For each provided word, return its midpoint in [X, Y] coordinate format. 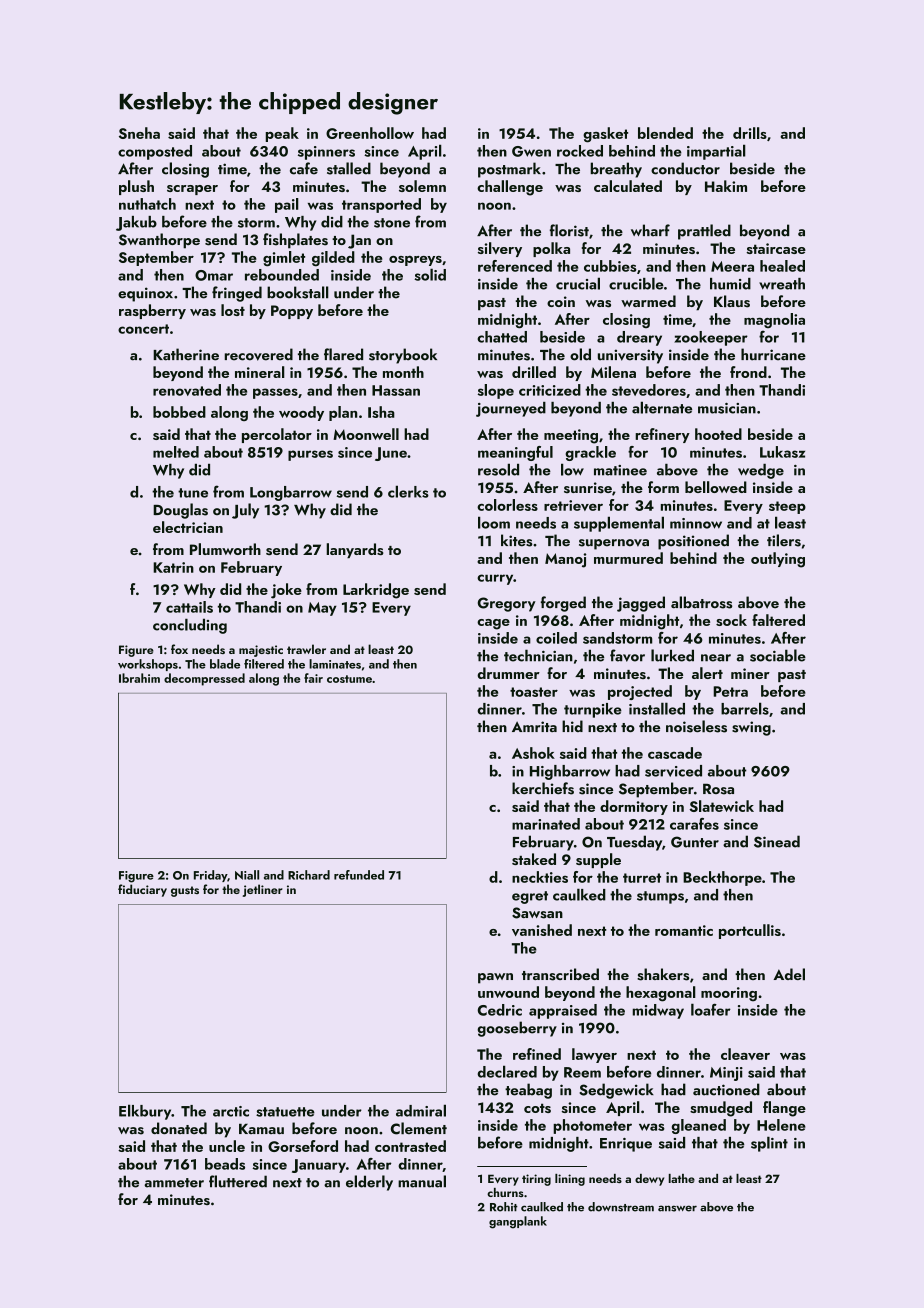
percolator [277, 435]
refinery [662, 435]
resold [498, 469]
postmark [509, 170]
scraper [192, 190]
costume [349, 679]
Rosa [718, 789]
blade [225, 664]
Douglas [180, 511]
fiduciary [142, 890]
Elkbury [145, 1112]
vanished [542, 930]
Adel [789, 974]
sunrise [588, 488]
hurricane [773, 354]
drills [750, 133]
